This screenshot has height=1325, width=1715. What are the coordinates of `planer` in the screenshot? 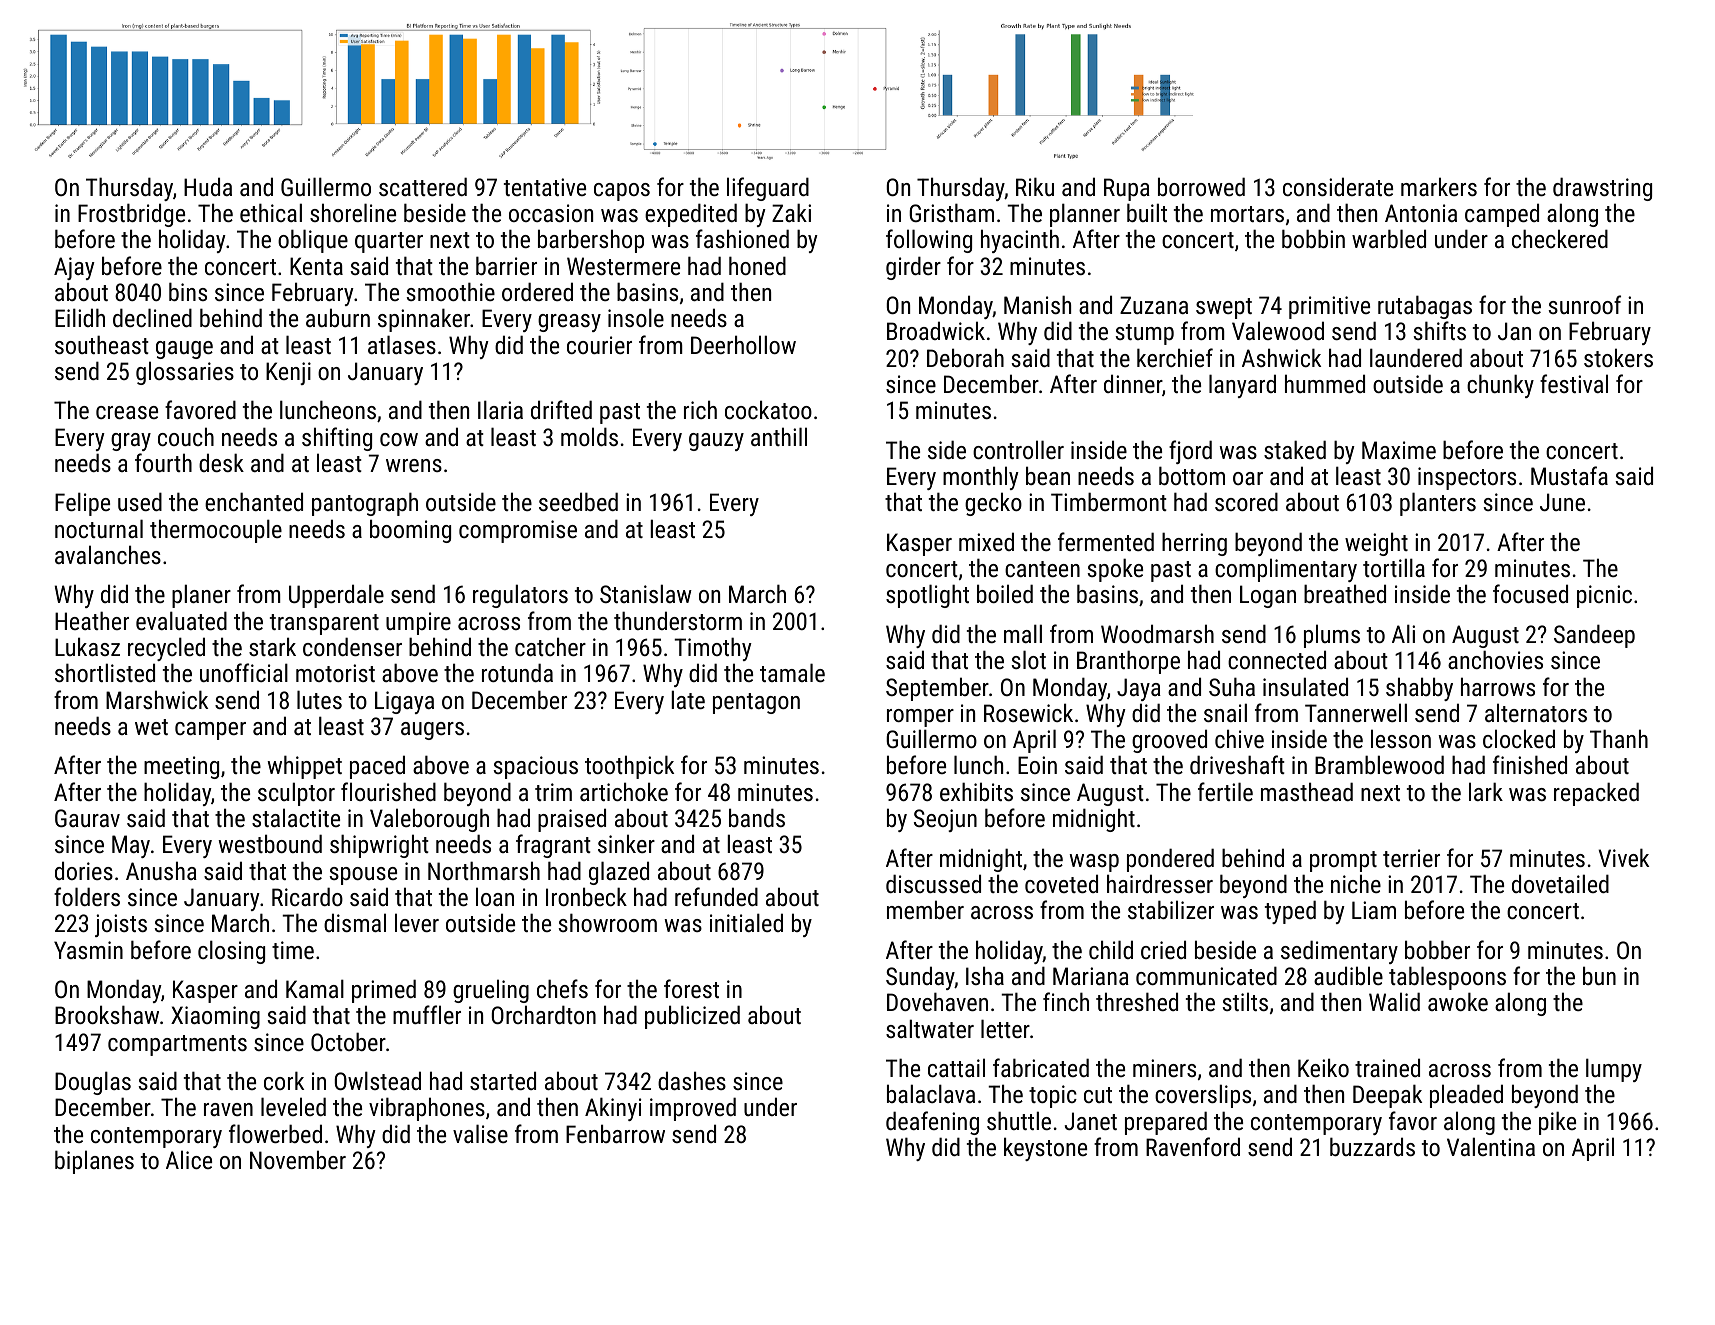 It's located at (201, 596).
